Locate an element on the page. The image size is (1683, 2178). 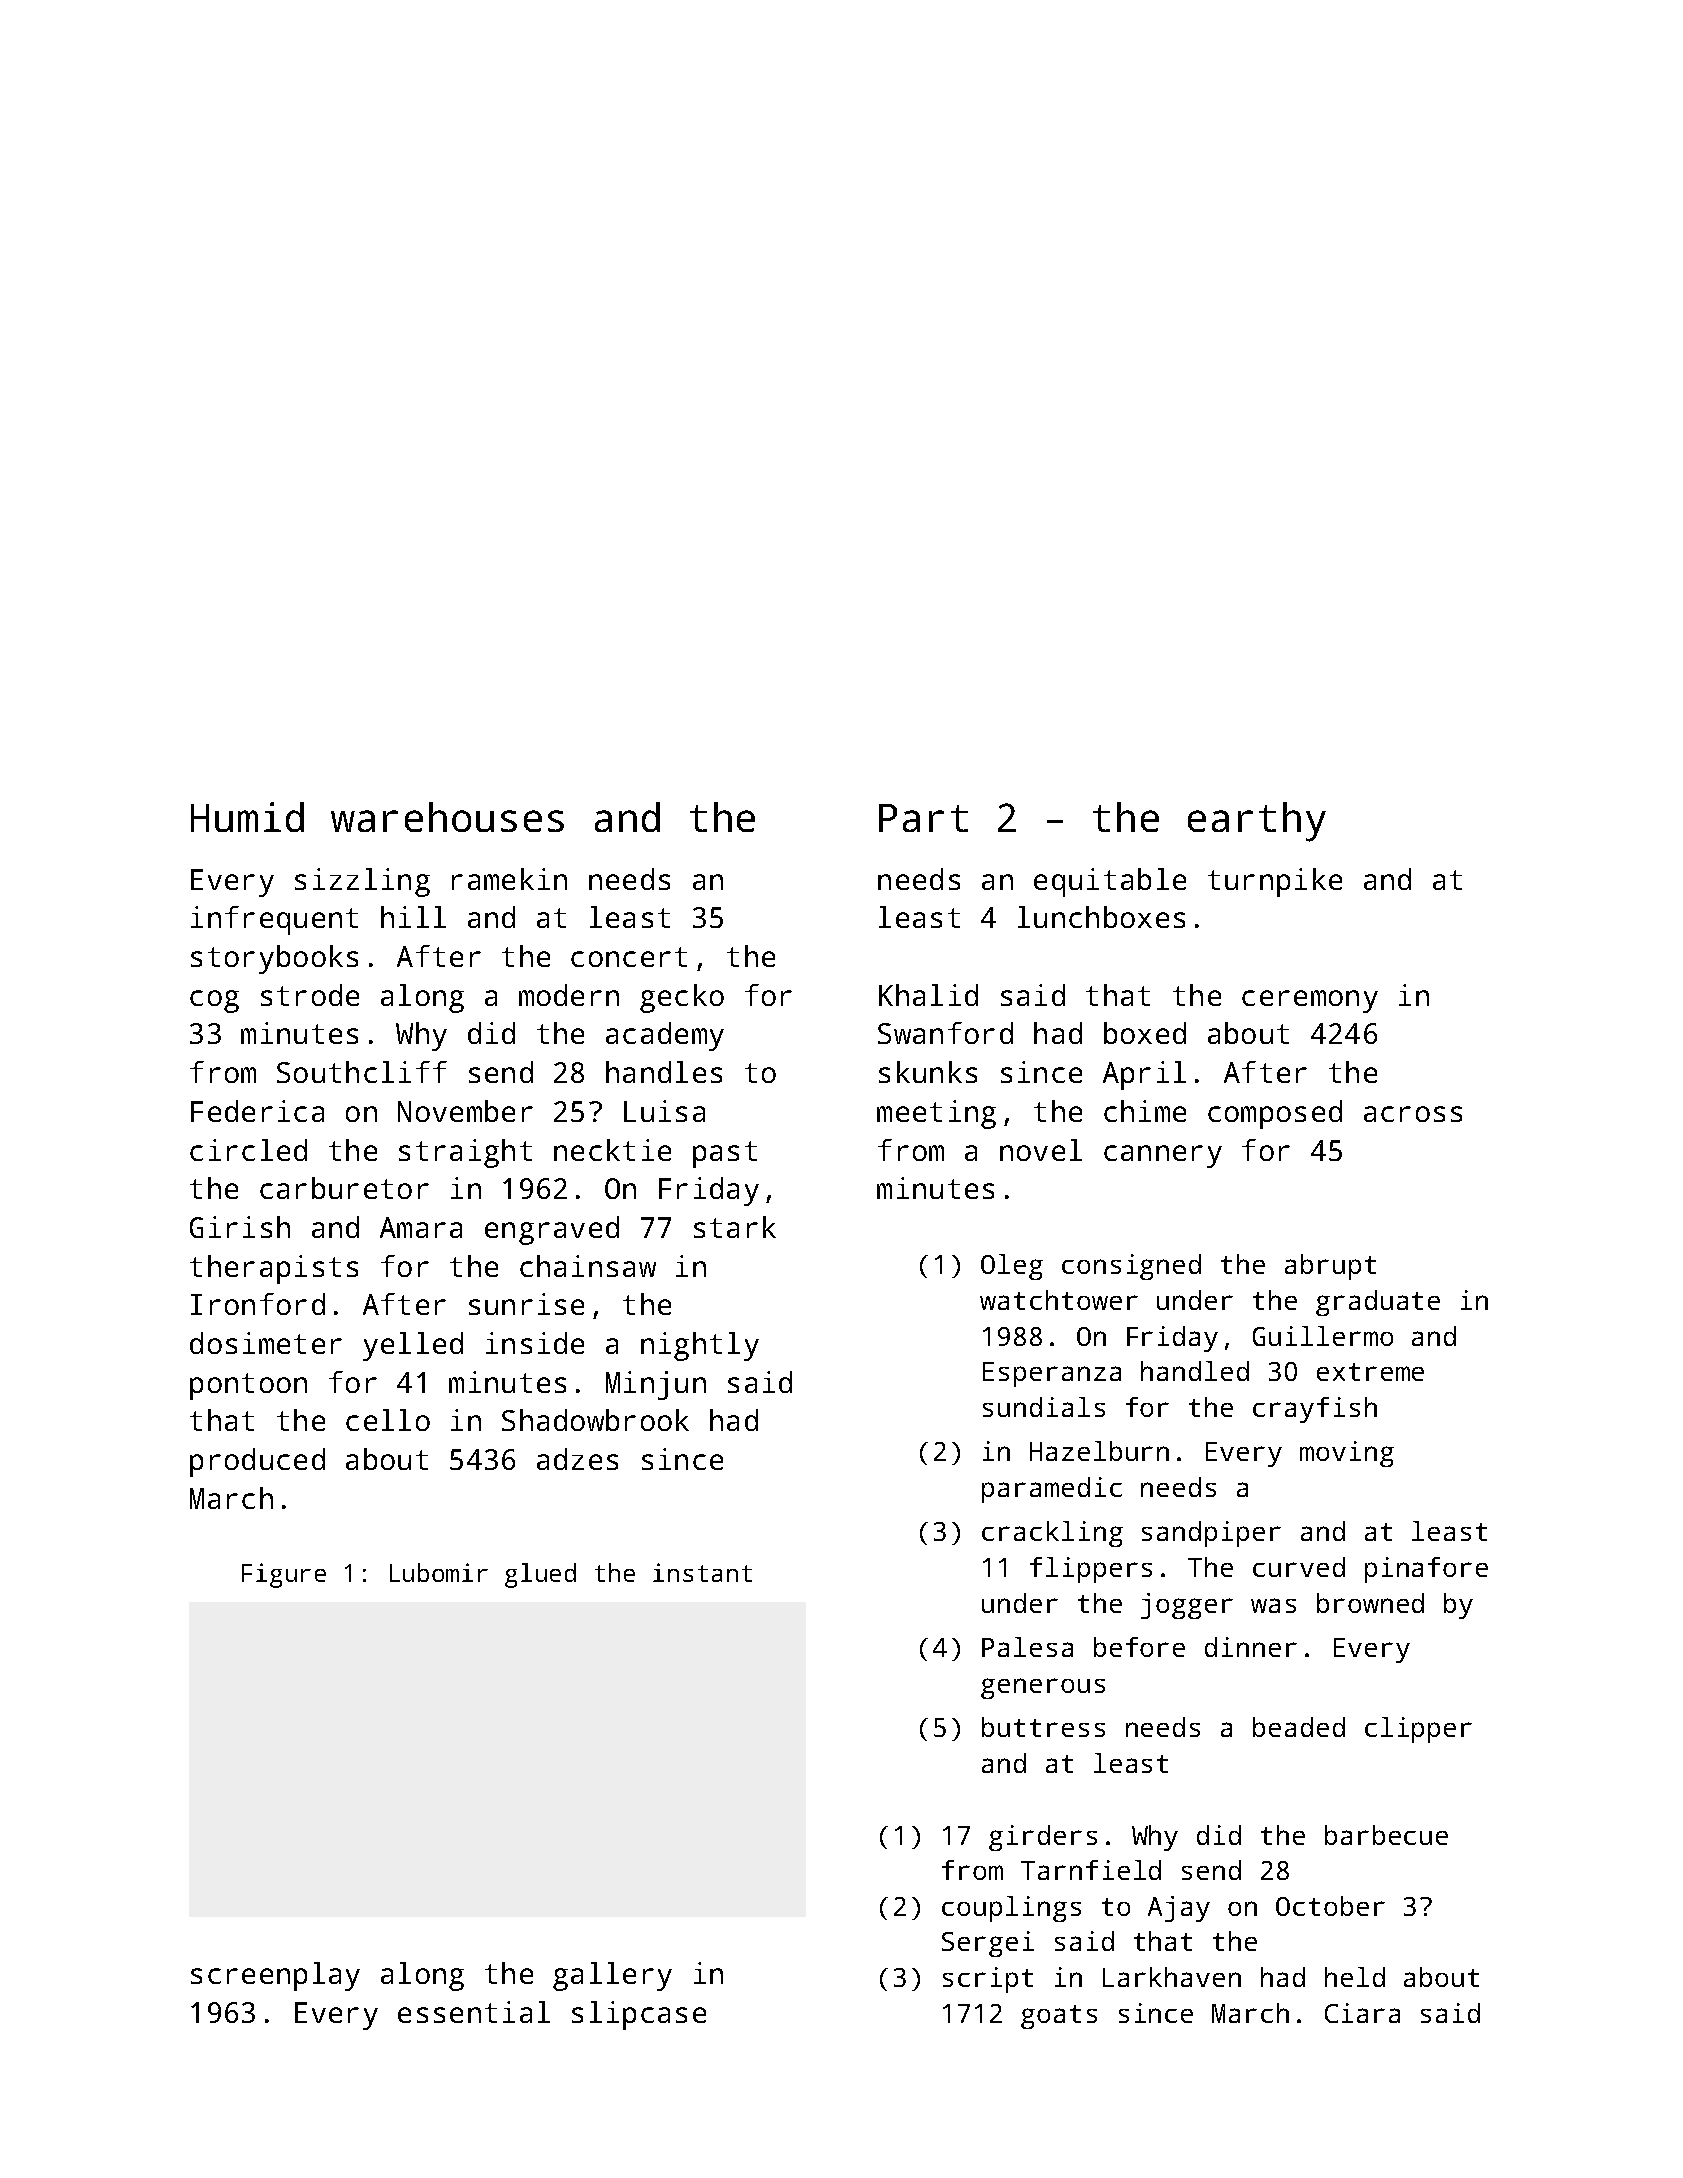
earthy is located at coordinates (1257, 822).
